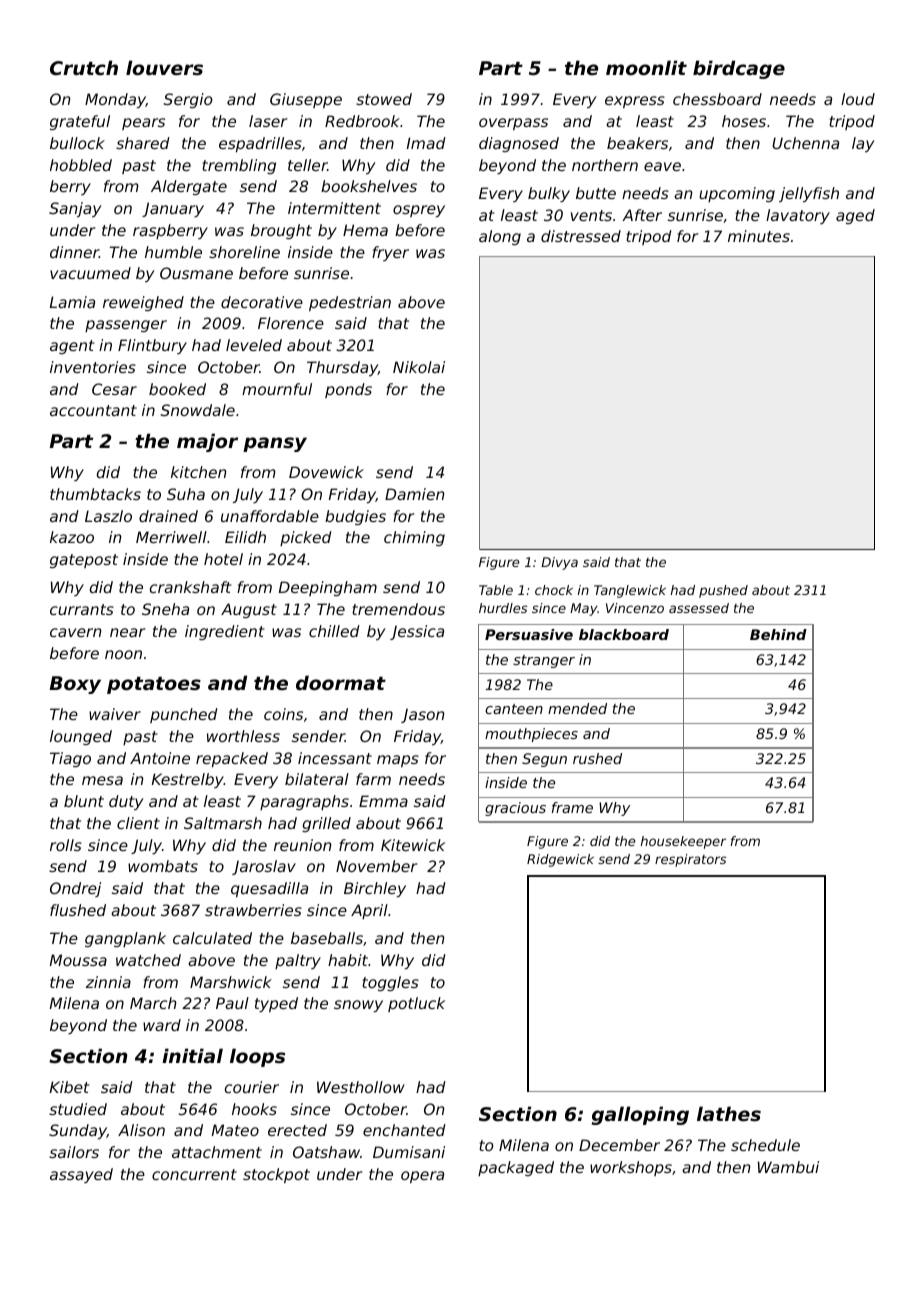  Describe the element at coordinates (577, 708) in the screenshot. I see `mended` at that location.
